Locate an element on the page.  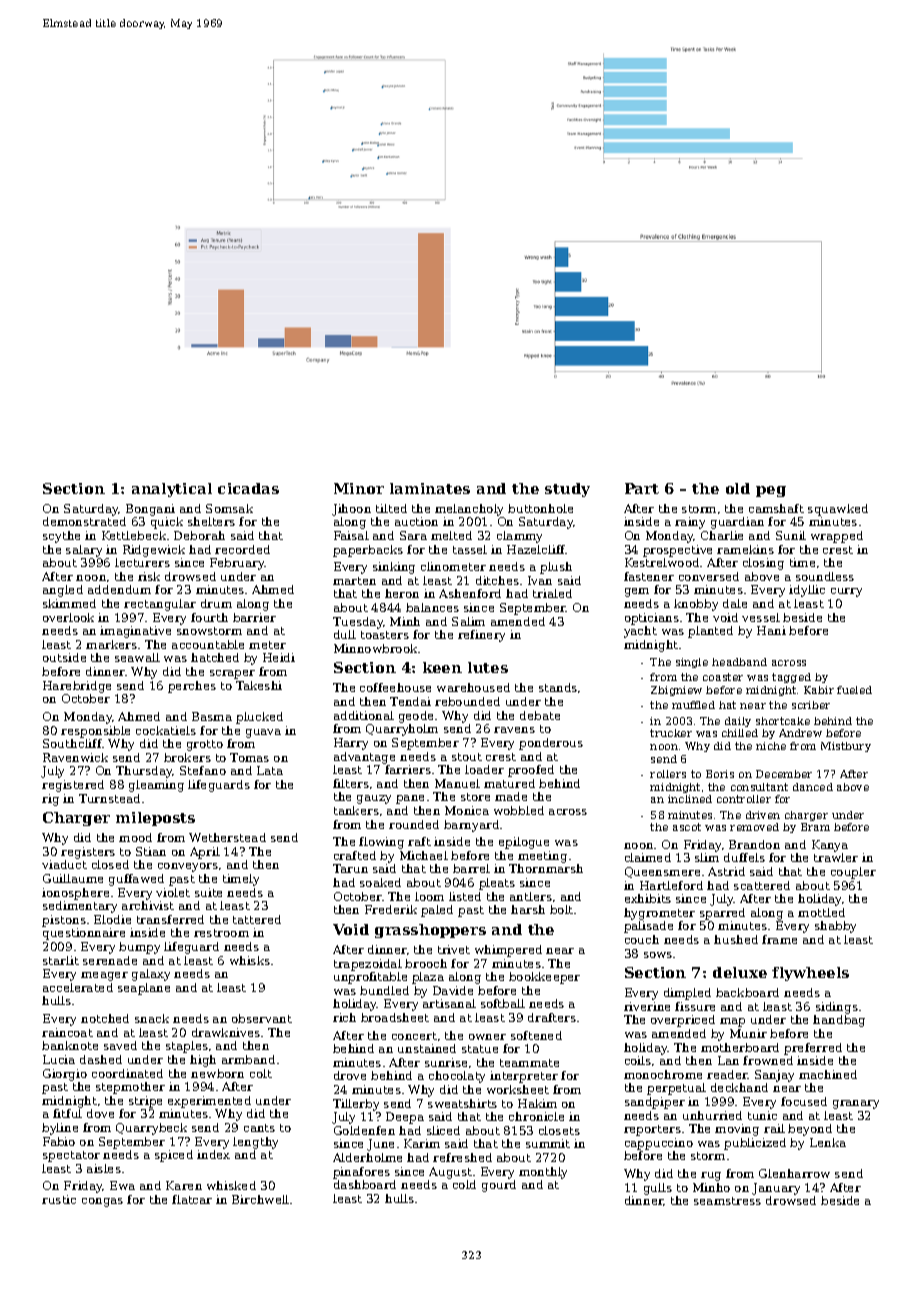
trapezoidal is located at coordinates (368, 965).
